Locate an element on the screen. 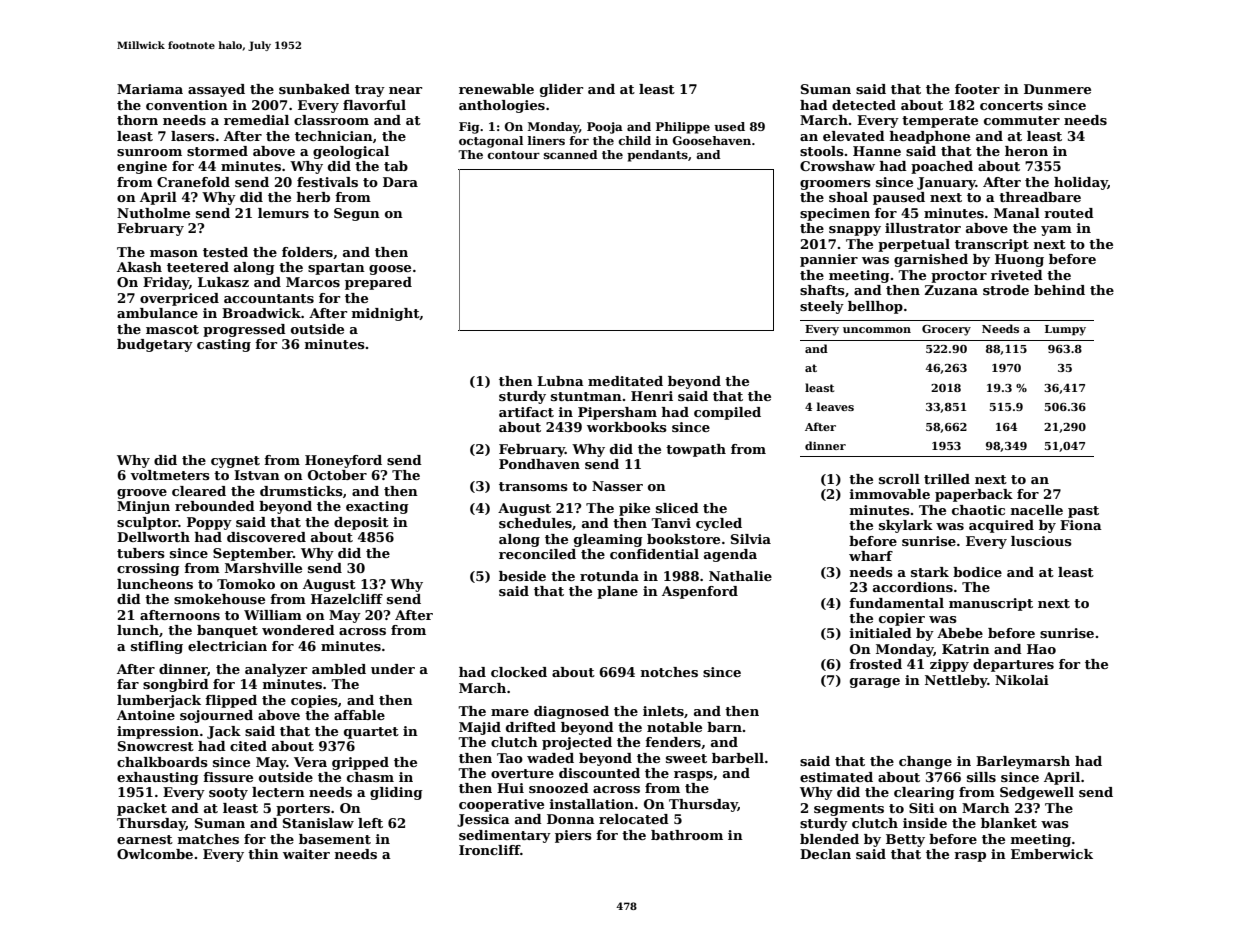 Image resolution: width=1233 pixels, height=952 pixels. renewable is located at coordinates (496, 89).
